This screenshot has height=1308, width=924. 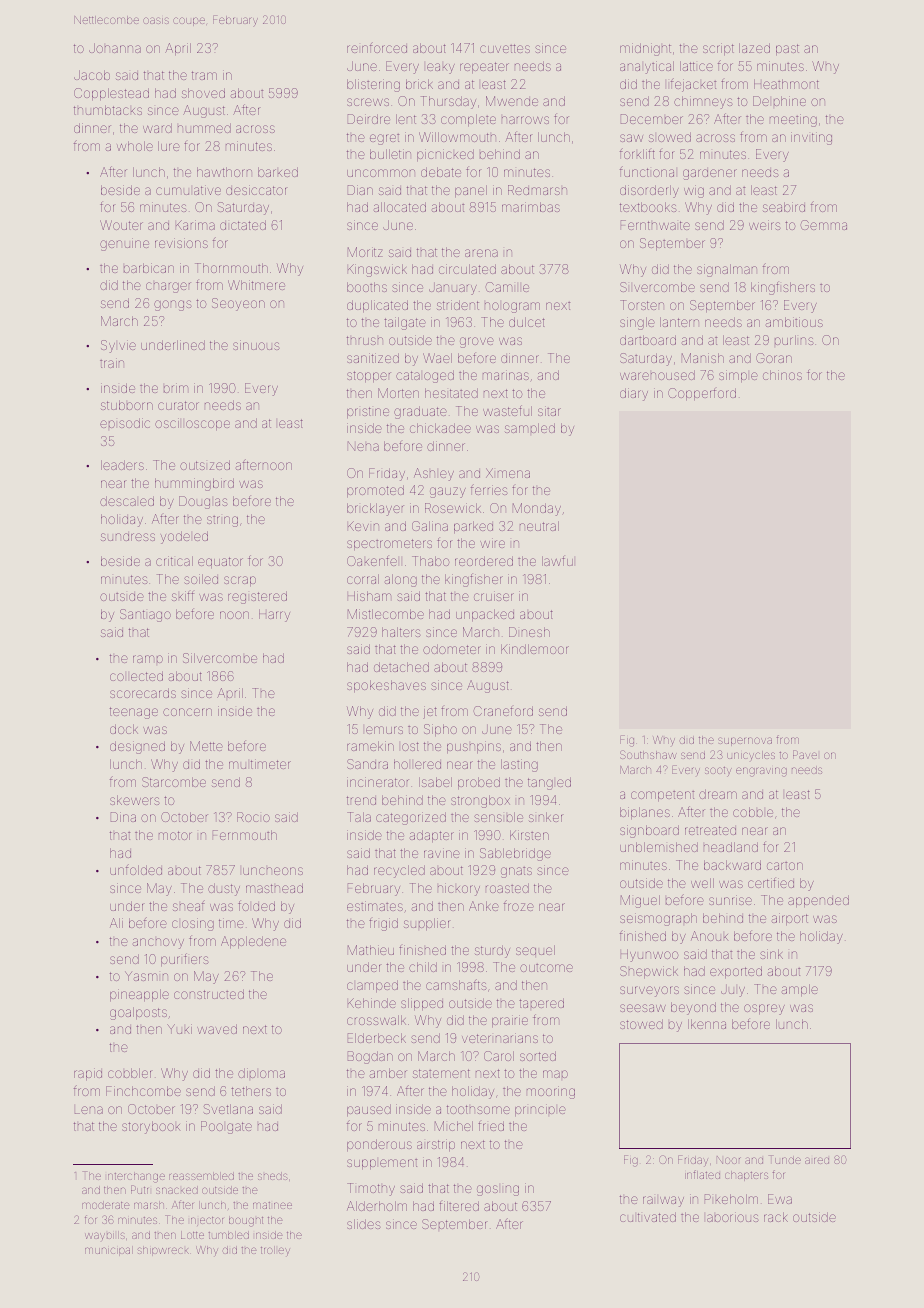 What do you see at coordinates (441, 1073) in the screenshot?
I see `statement` at bounding box center [441, 1073].
